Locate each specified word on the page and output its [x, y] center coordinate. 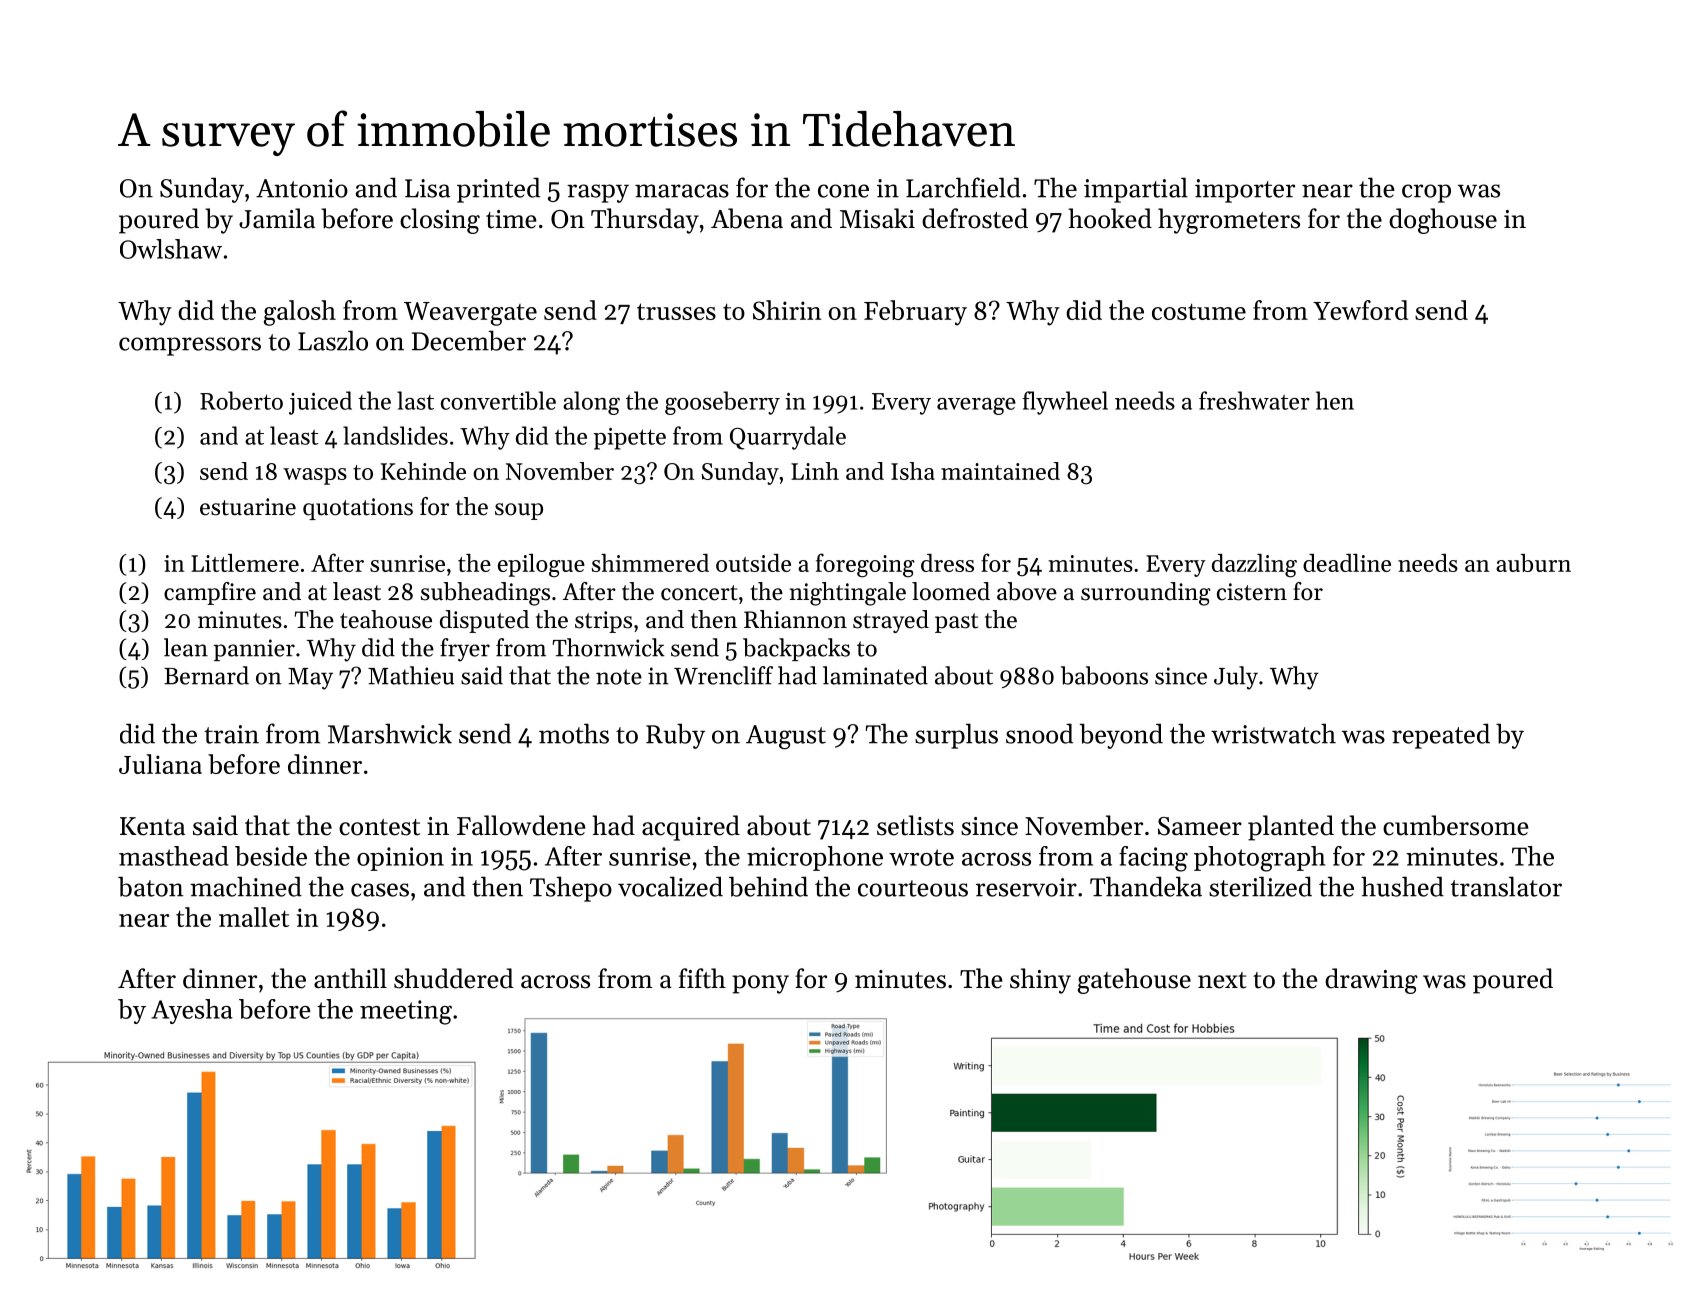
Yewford [1360, 310]
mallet [254, 917]
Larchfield [963, 187]
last [415, 400]
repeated [1441, 736]
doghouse [1443, 221]
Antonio [302, 188]
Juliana [160, 764]
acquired [691, 828]
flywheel [1065, 403]
